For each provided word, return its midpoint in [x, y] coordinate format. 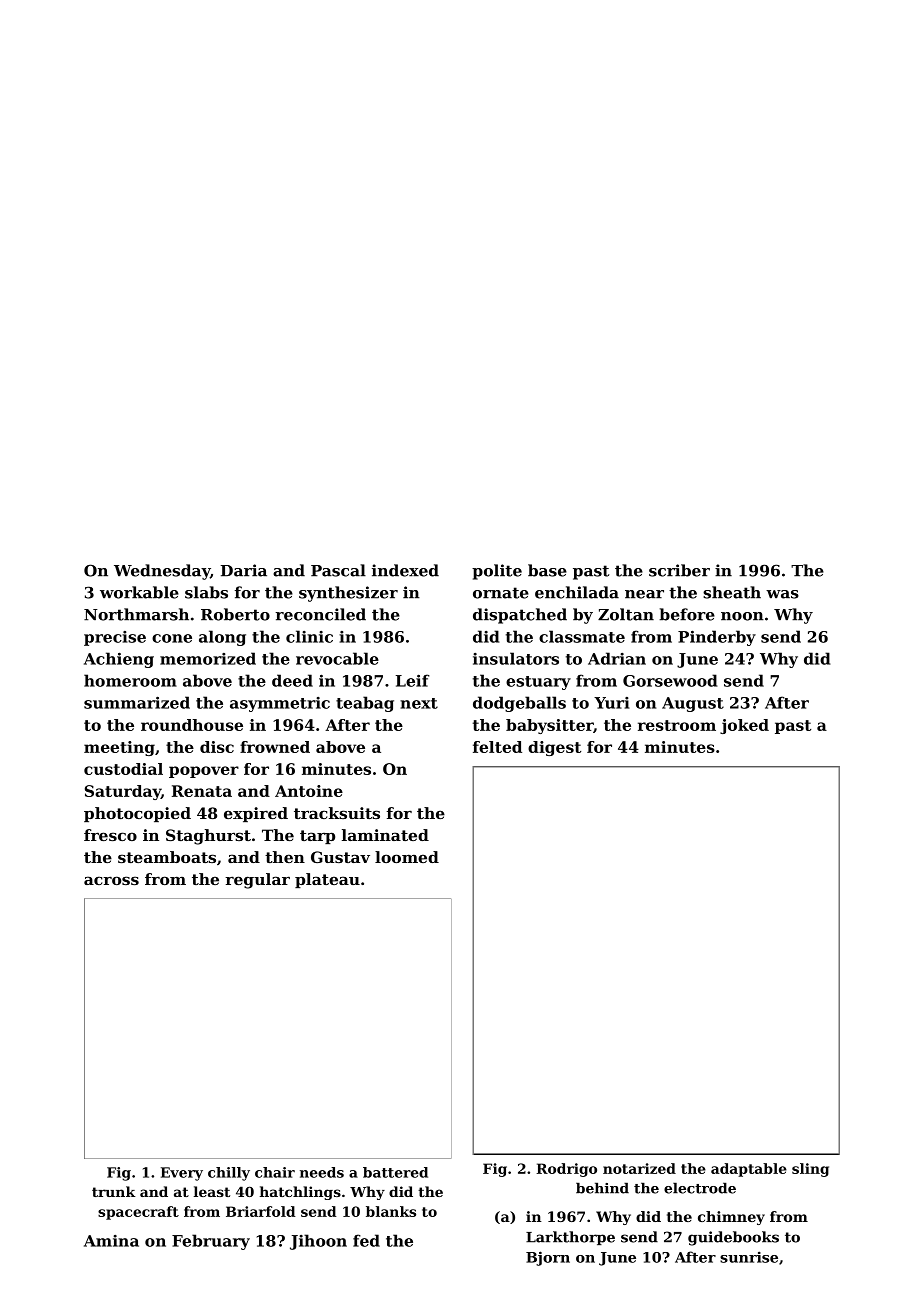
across [111, 880]
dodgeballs [519, 704]
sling [810, 1170]
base [547, 570]
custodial [123, 769]
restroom [677, 725]
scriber [679, 570]
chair [275, 1172]
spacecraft [138, 1213]
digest [554, 748]
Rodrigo [566, 1170]
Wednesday [162, 572]
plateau [327, 880]
